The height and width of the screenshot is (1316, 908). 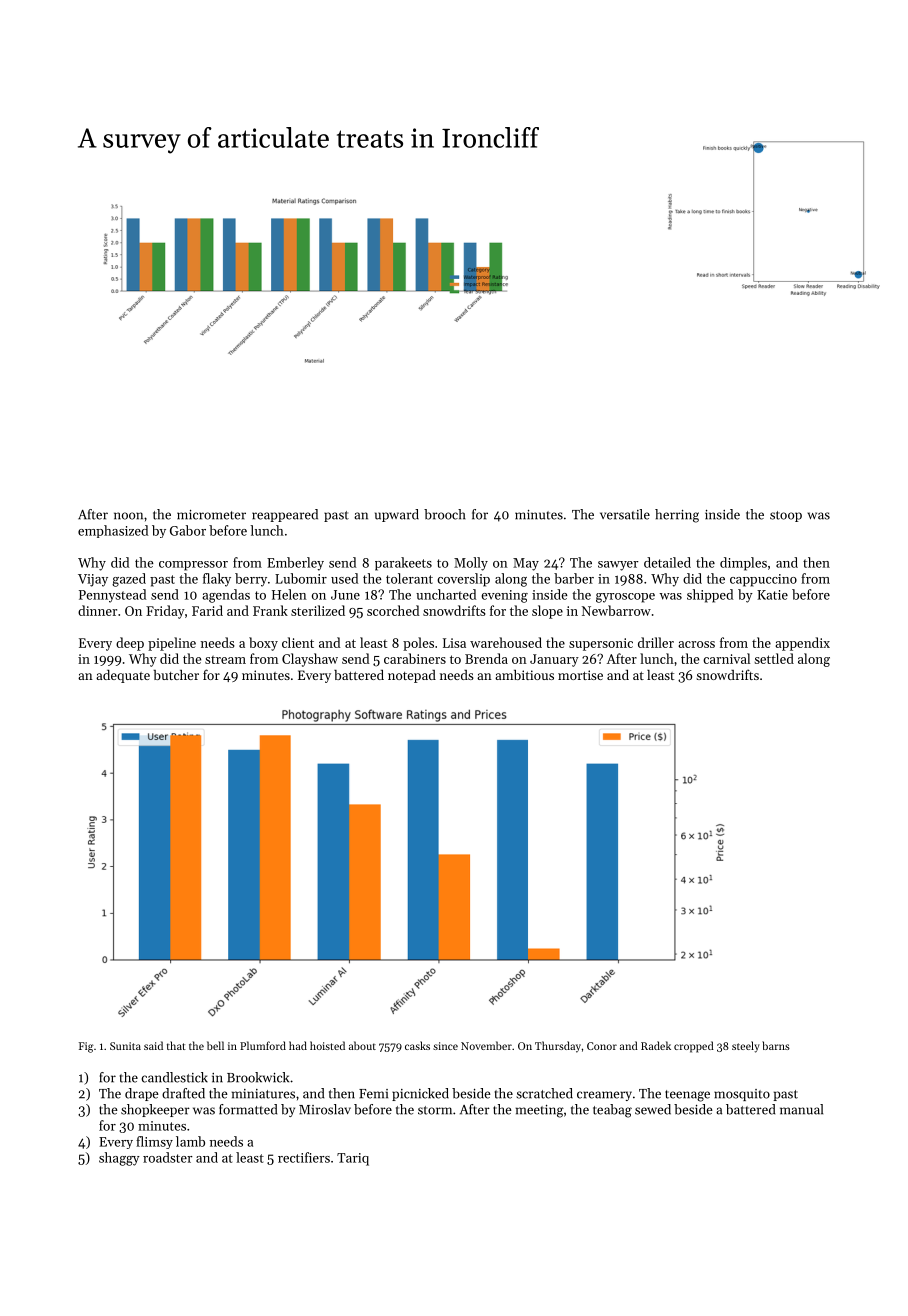 What do you see at coordinates (776, 1045) in the screenshot?
I see `barns` at bounding box center [776, 1045].
